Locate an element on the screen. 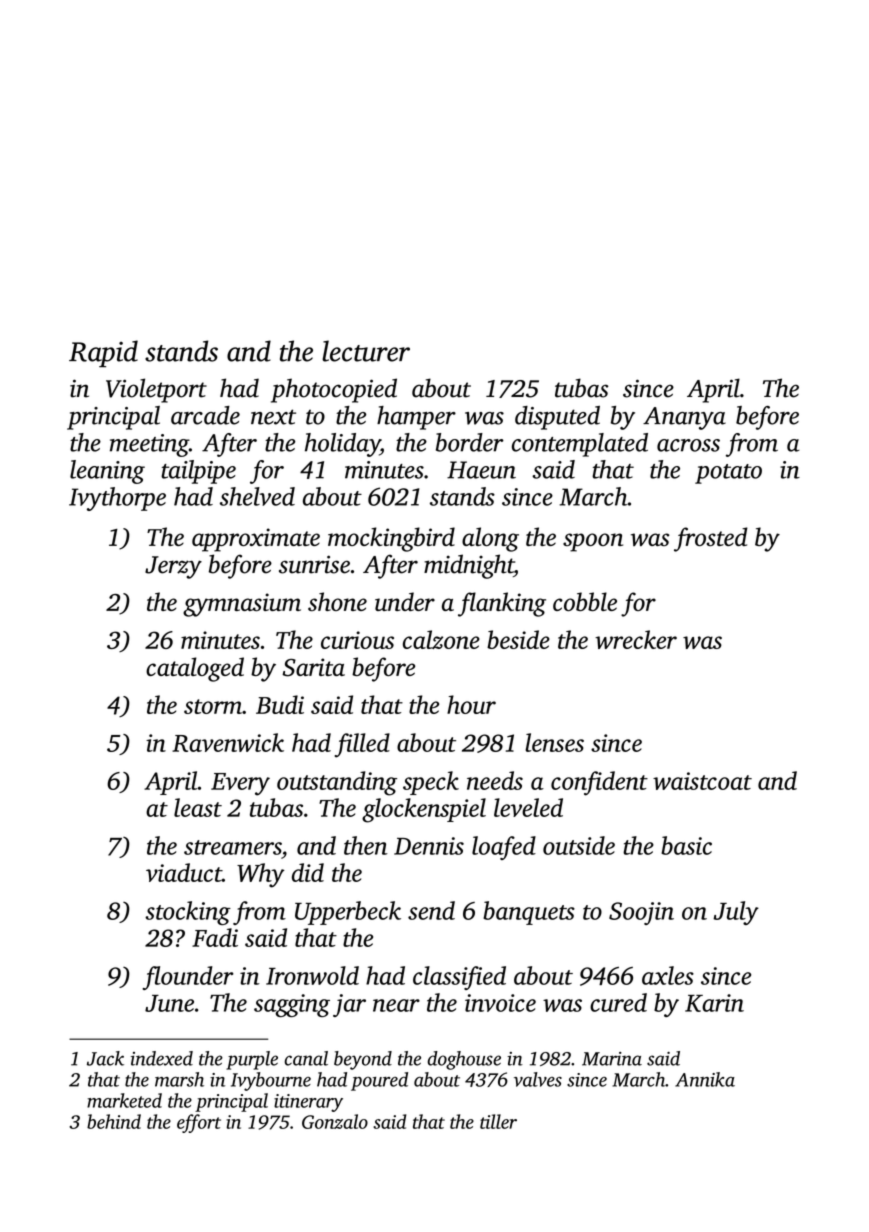  Ananya is located at coordinates (684, 418).
